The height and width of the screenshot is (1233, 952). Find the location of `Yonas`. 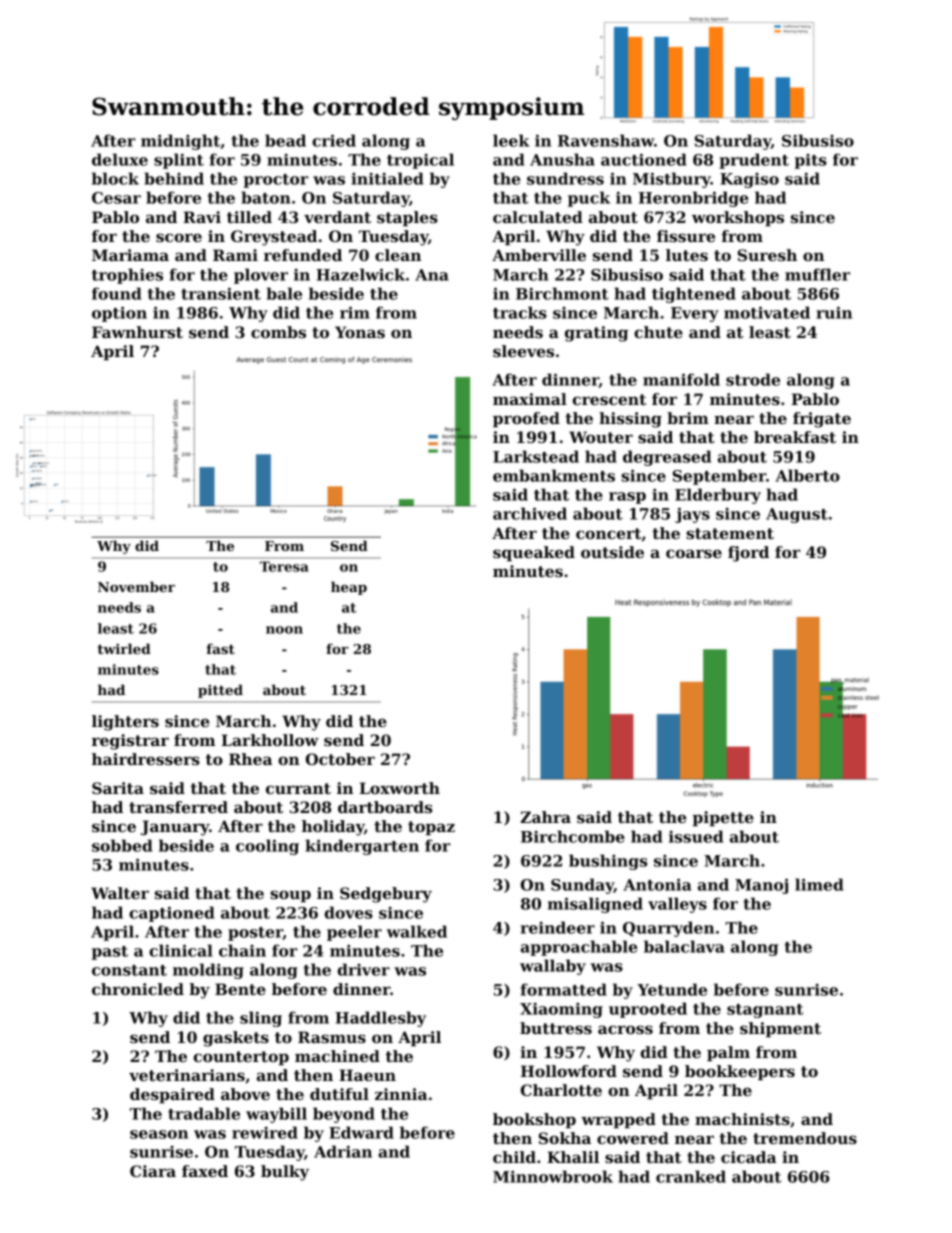

Yonas is located at coordinates (360, 332).
